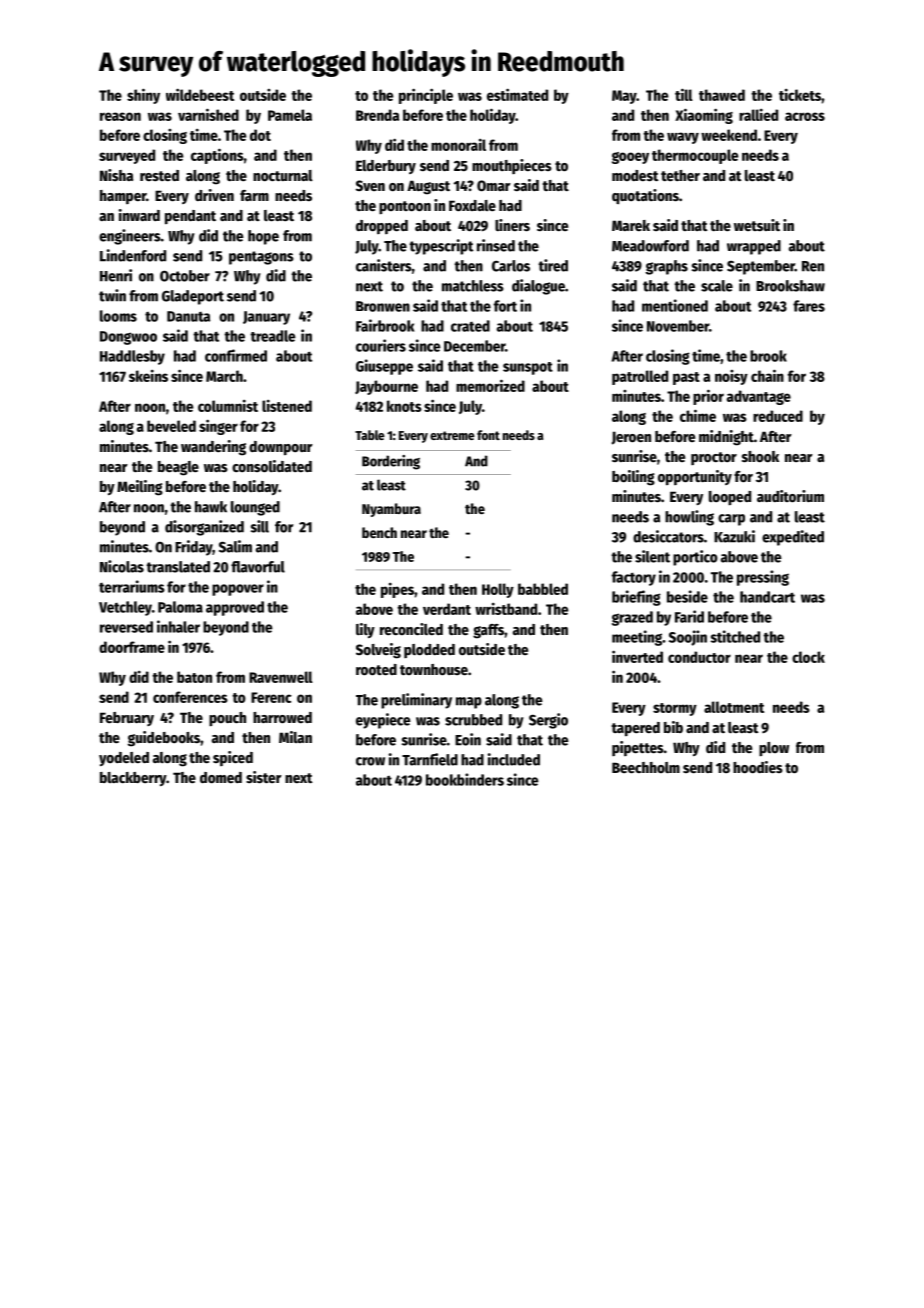  What do you see at coordinates (228, 405) in the screenshot?
I see `columnist` at bounding box center [228, 405].
